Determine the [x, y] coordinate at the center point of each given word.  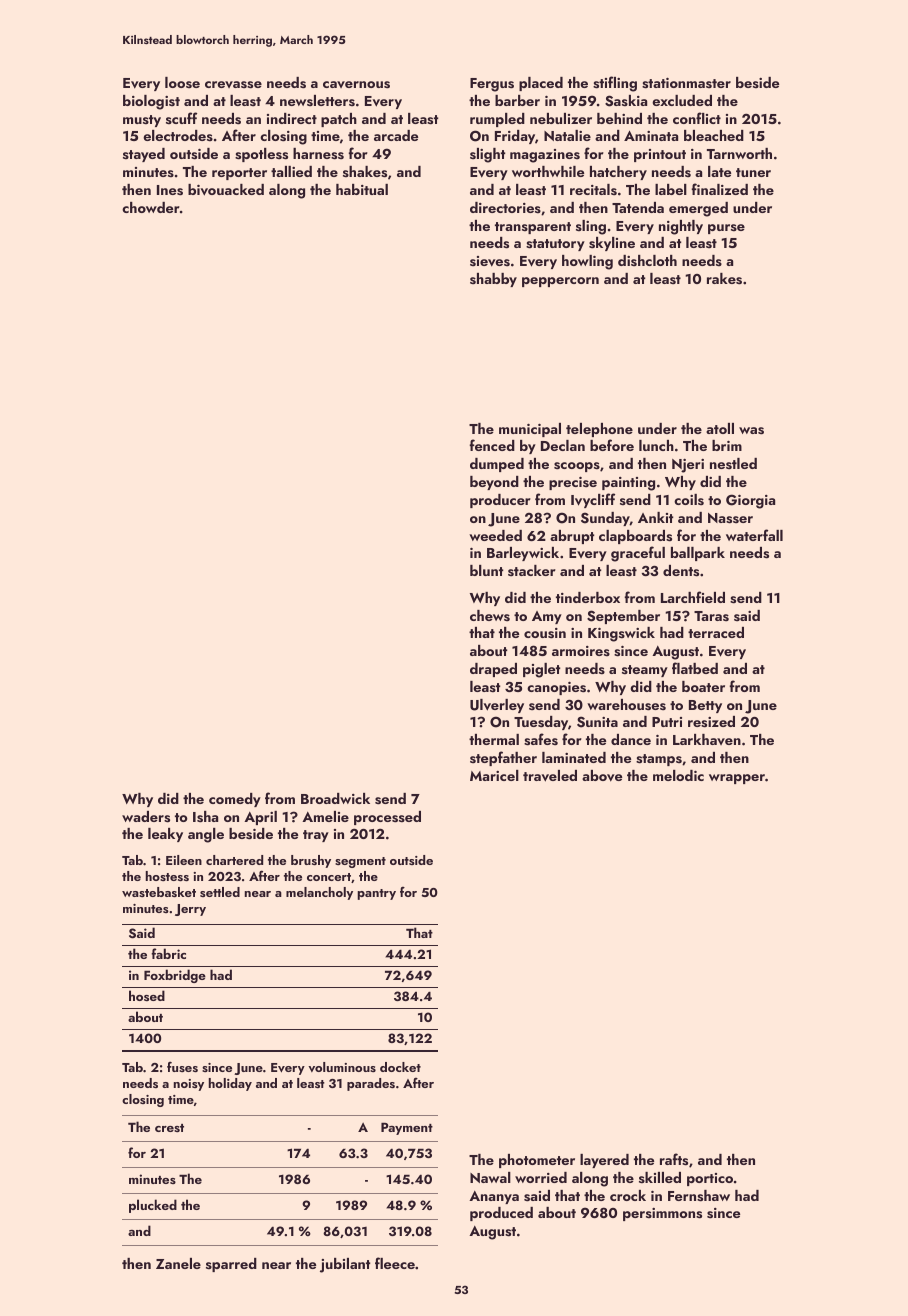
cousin [545, 633]
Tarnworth [739, 153]
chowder [151, 207]
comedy [235, 800]
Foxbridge [175, 976]
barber [517, 100]
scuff [181, 118]
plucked [153, 1206]
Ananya [494, 1197]
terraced [716, 632]
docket [400, 1067]
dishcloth [647, 260]
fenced [492, 445]
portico [710, 1179]
